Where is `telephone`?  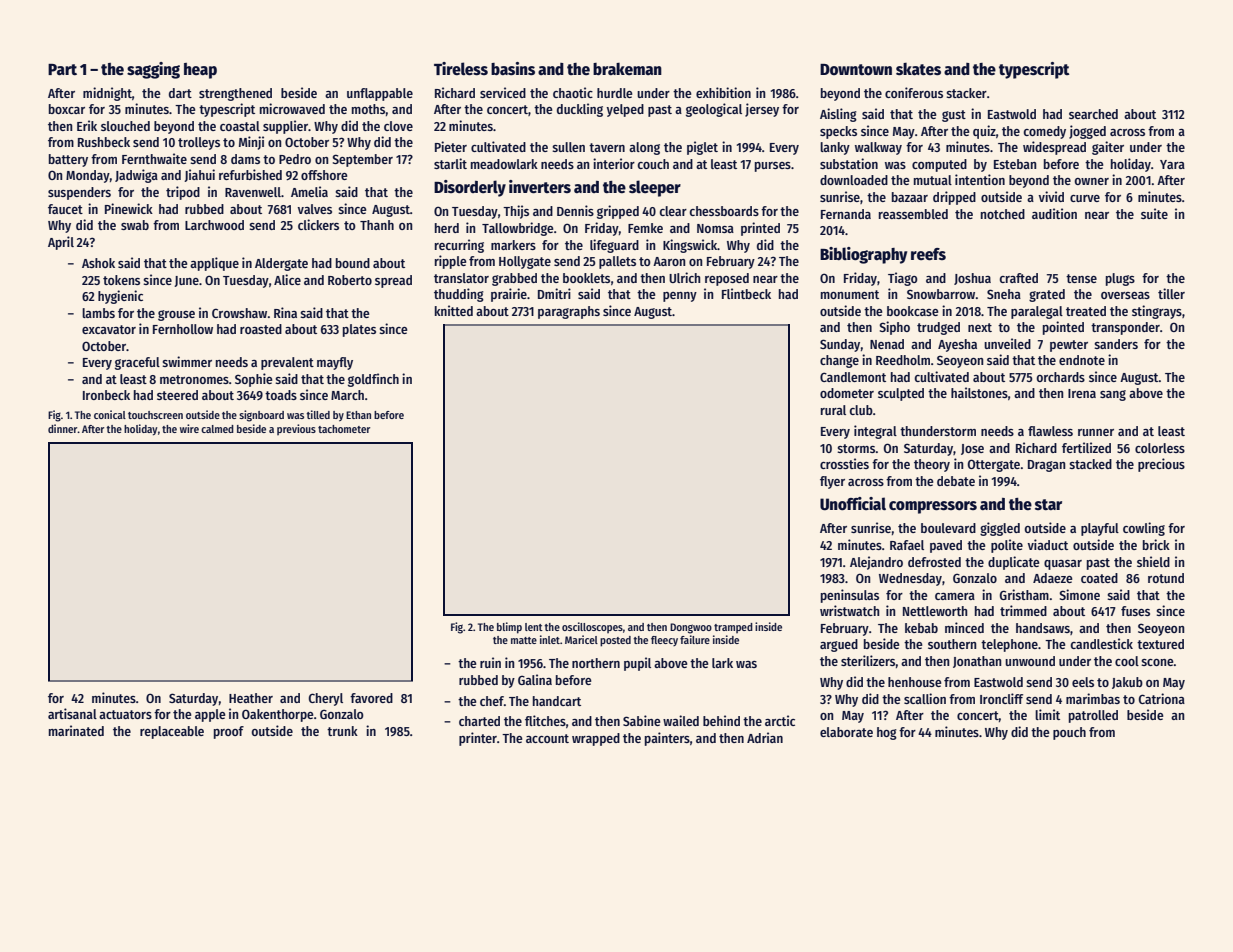 telephone is located at coordinates (1009, 645).
